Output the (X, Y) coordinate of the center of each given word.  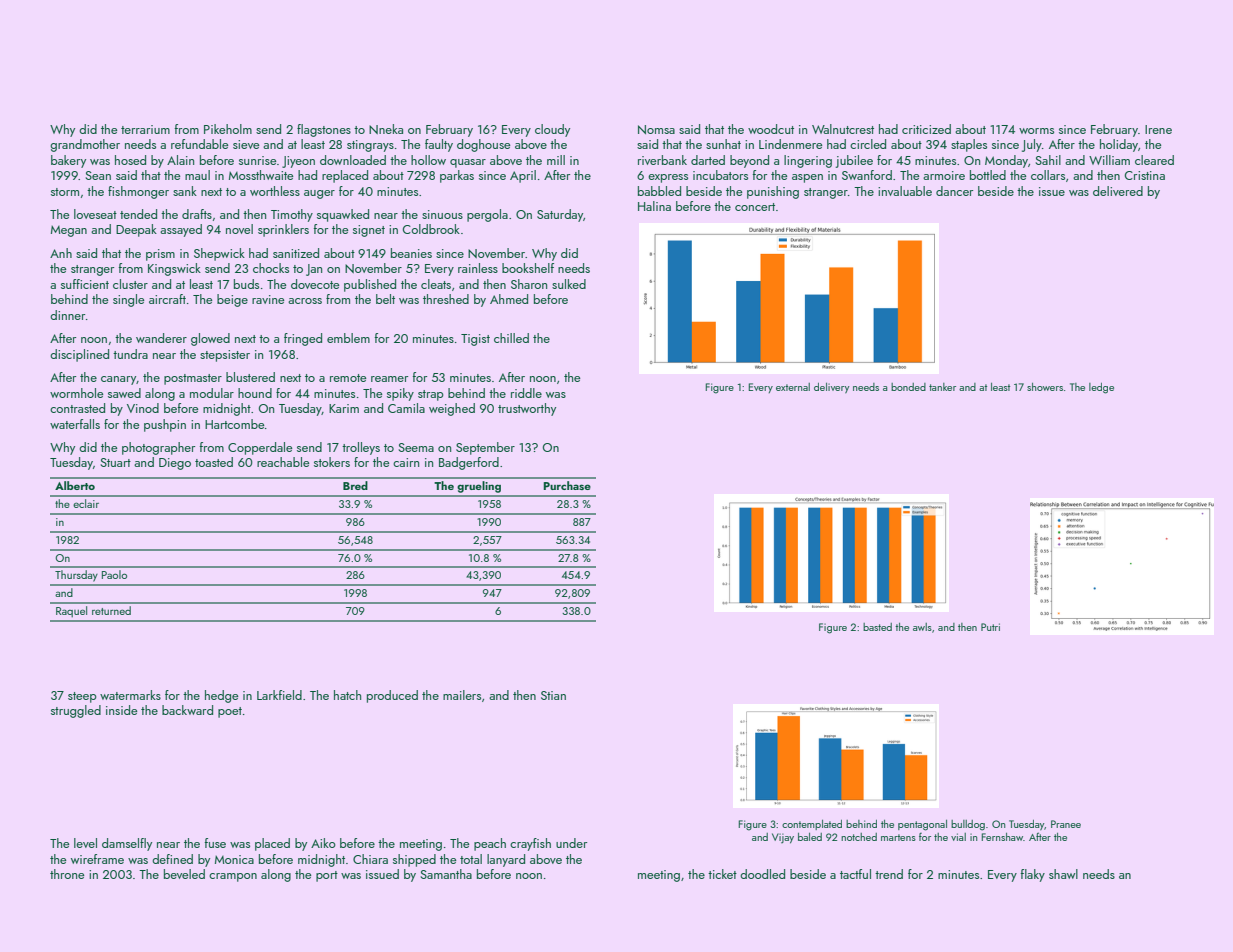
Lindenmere (790, 144)
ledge (1101, 388)
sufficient (85, 284)
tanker (942, 387)
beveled (184, 874)
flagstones (324, 130)
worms (1036, 131)
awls (922, 627)
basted (877, 627)
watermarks (130, 695)
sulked (569, 284)
